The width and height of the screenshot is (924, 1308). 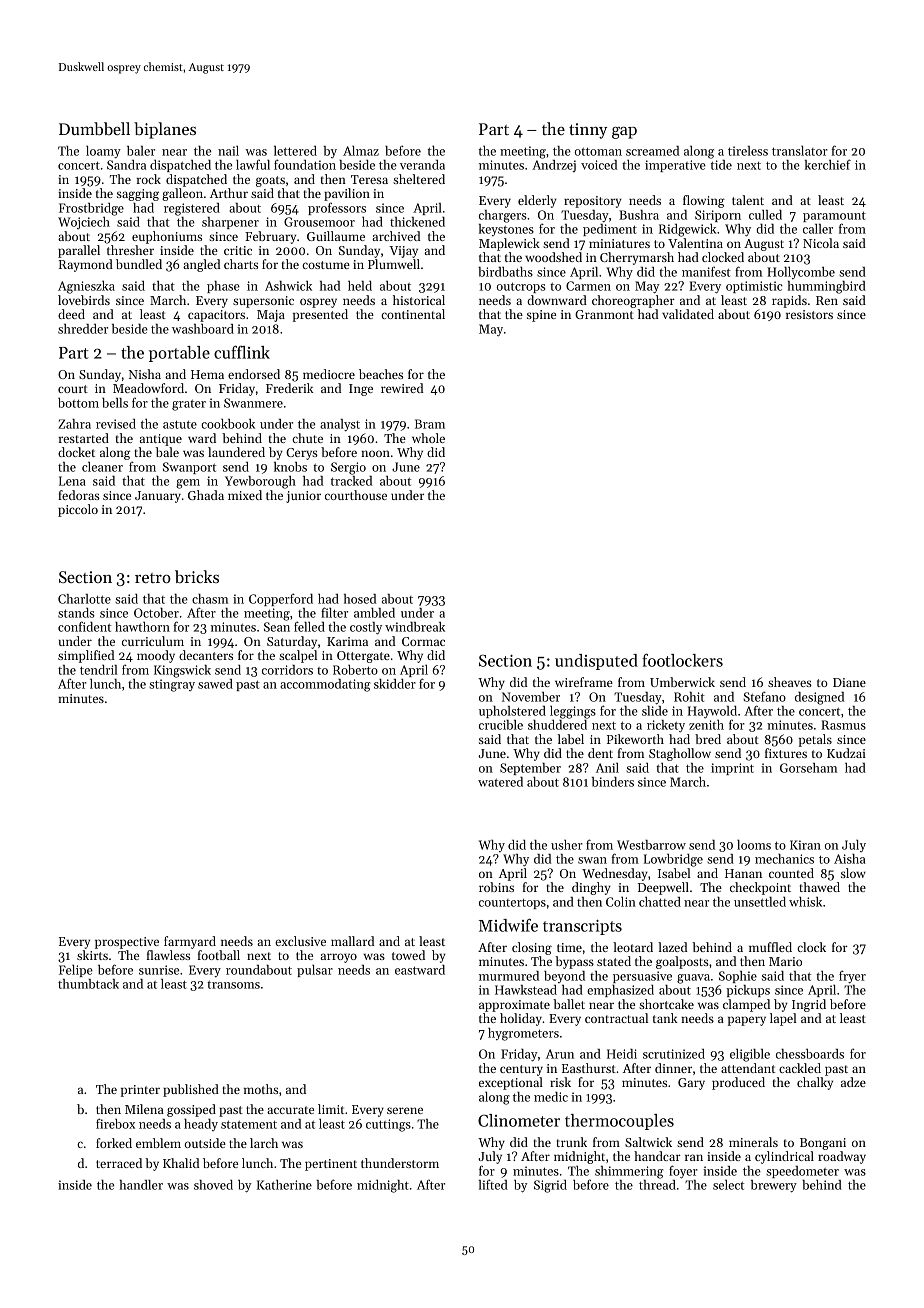 What do you see at coordinates (84, 223) in the screenshot?
I see `Wojciech` at bounding box center [84, 223].
